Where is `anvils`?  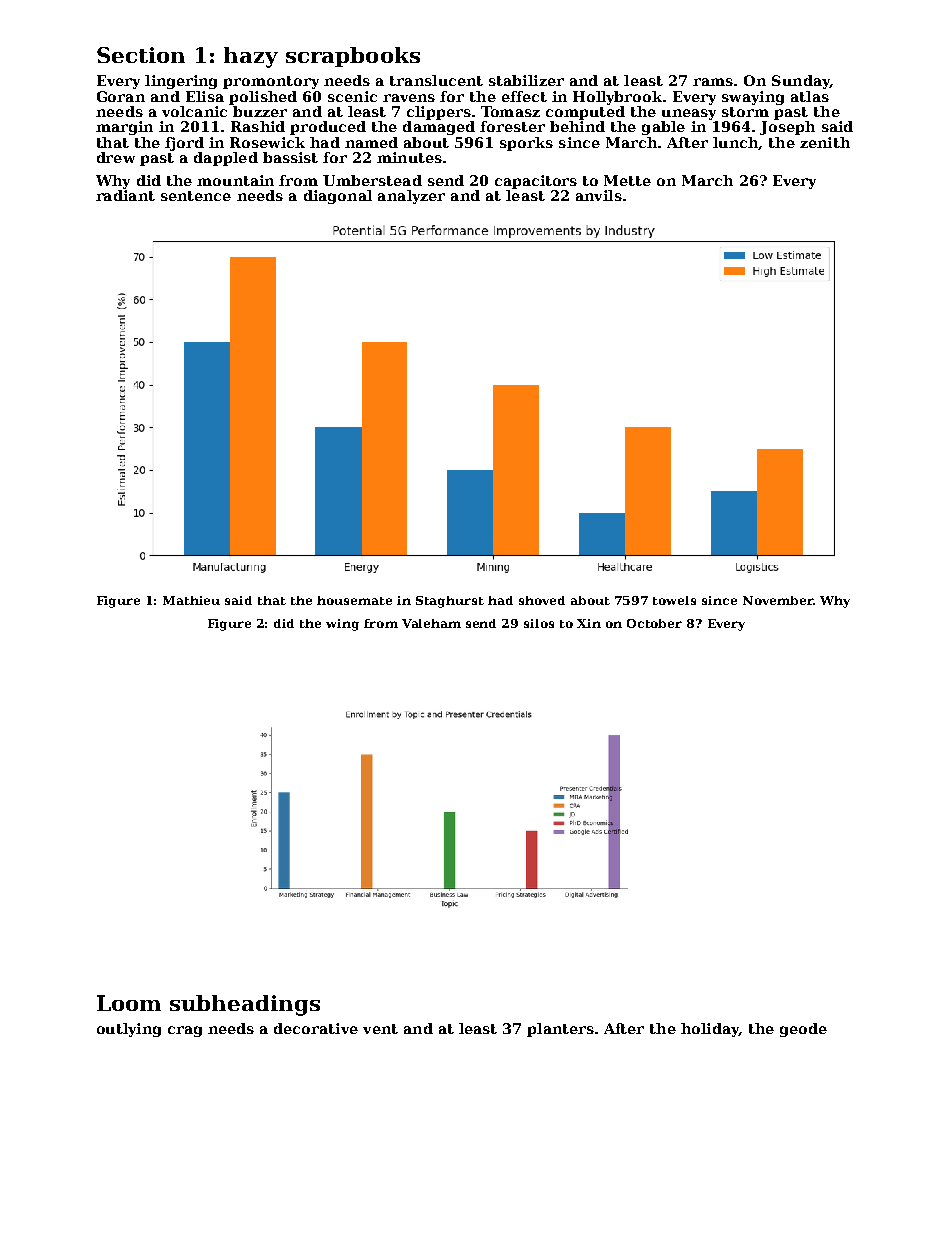
anvils is located at coordinates (599, 195).
